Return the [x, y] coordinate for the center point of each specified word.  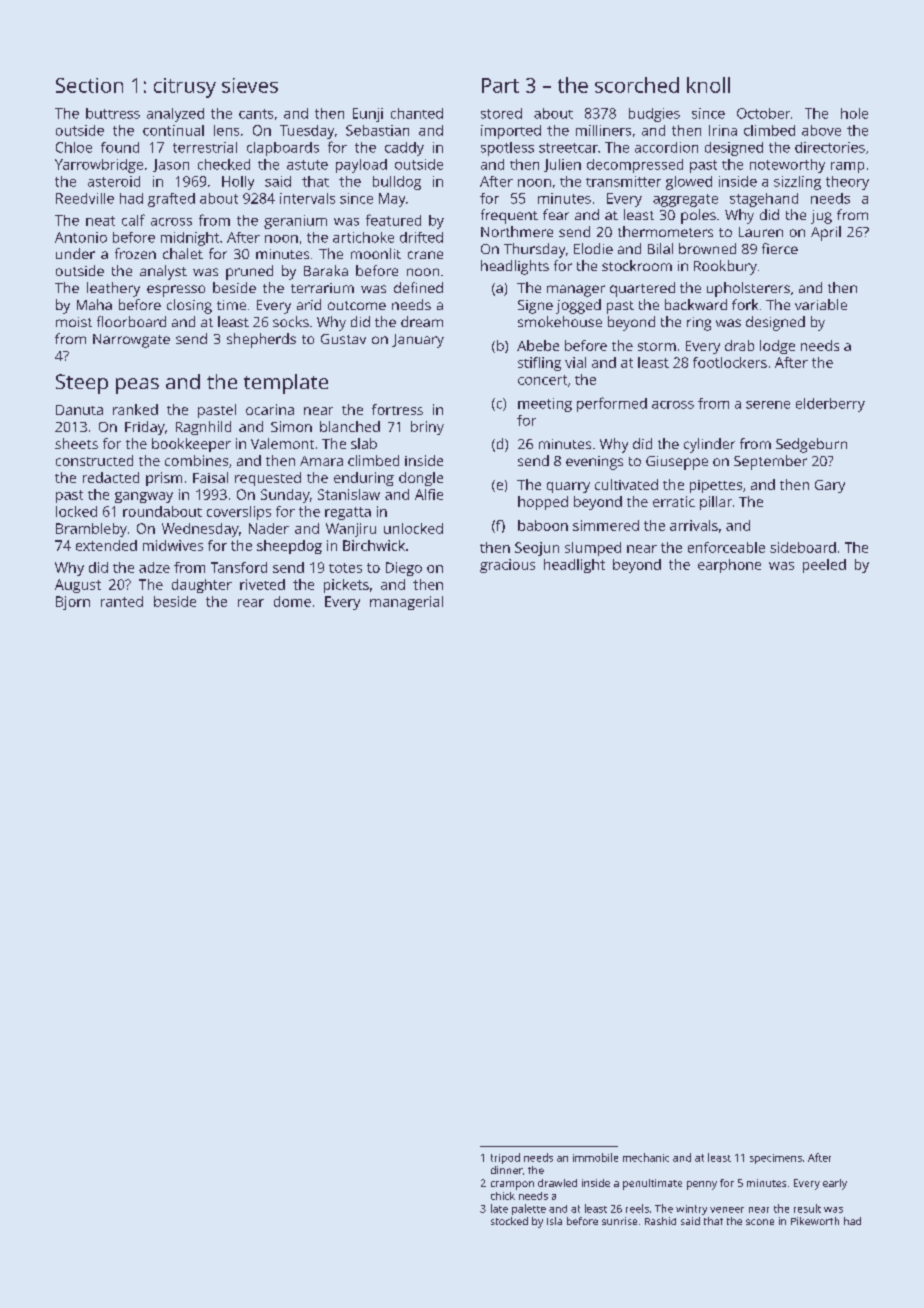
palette [529, 1209]
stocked [509, 1221]
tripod [505, 1158]
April [826, 233]
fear [556, 214]
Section [89, 85]
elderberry [830, 405]
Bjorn [73, 603]
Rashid [660, 1221]
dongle [421, 479]
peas [137, 386]
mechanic [646, 1157]
